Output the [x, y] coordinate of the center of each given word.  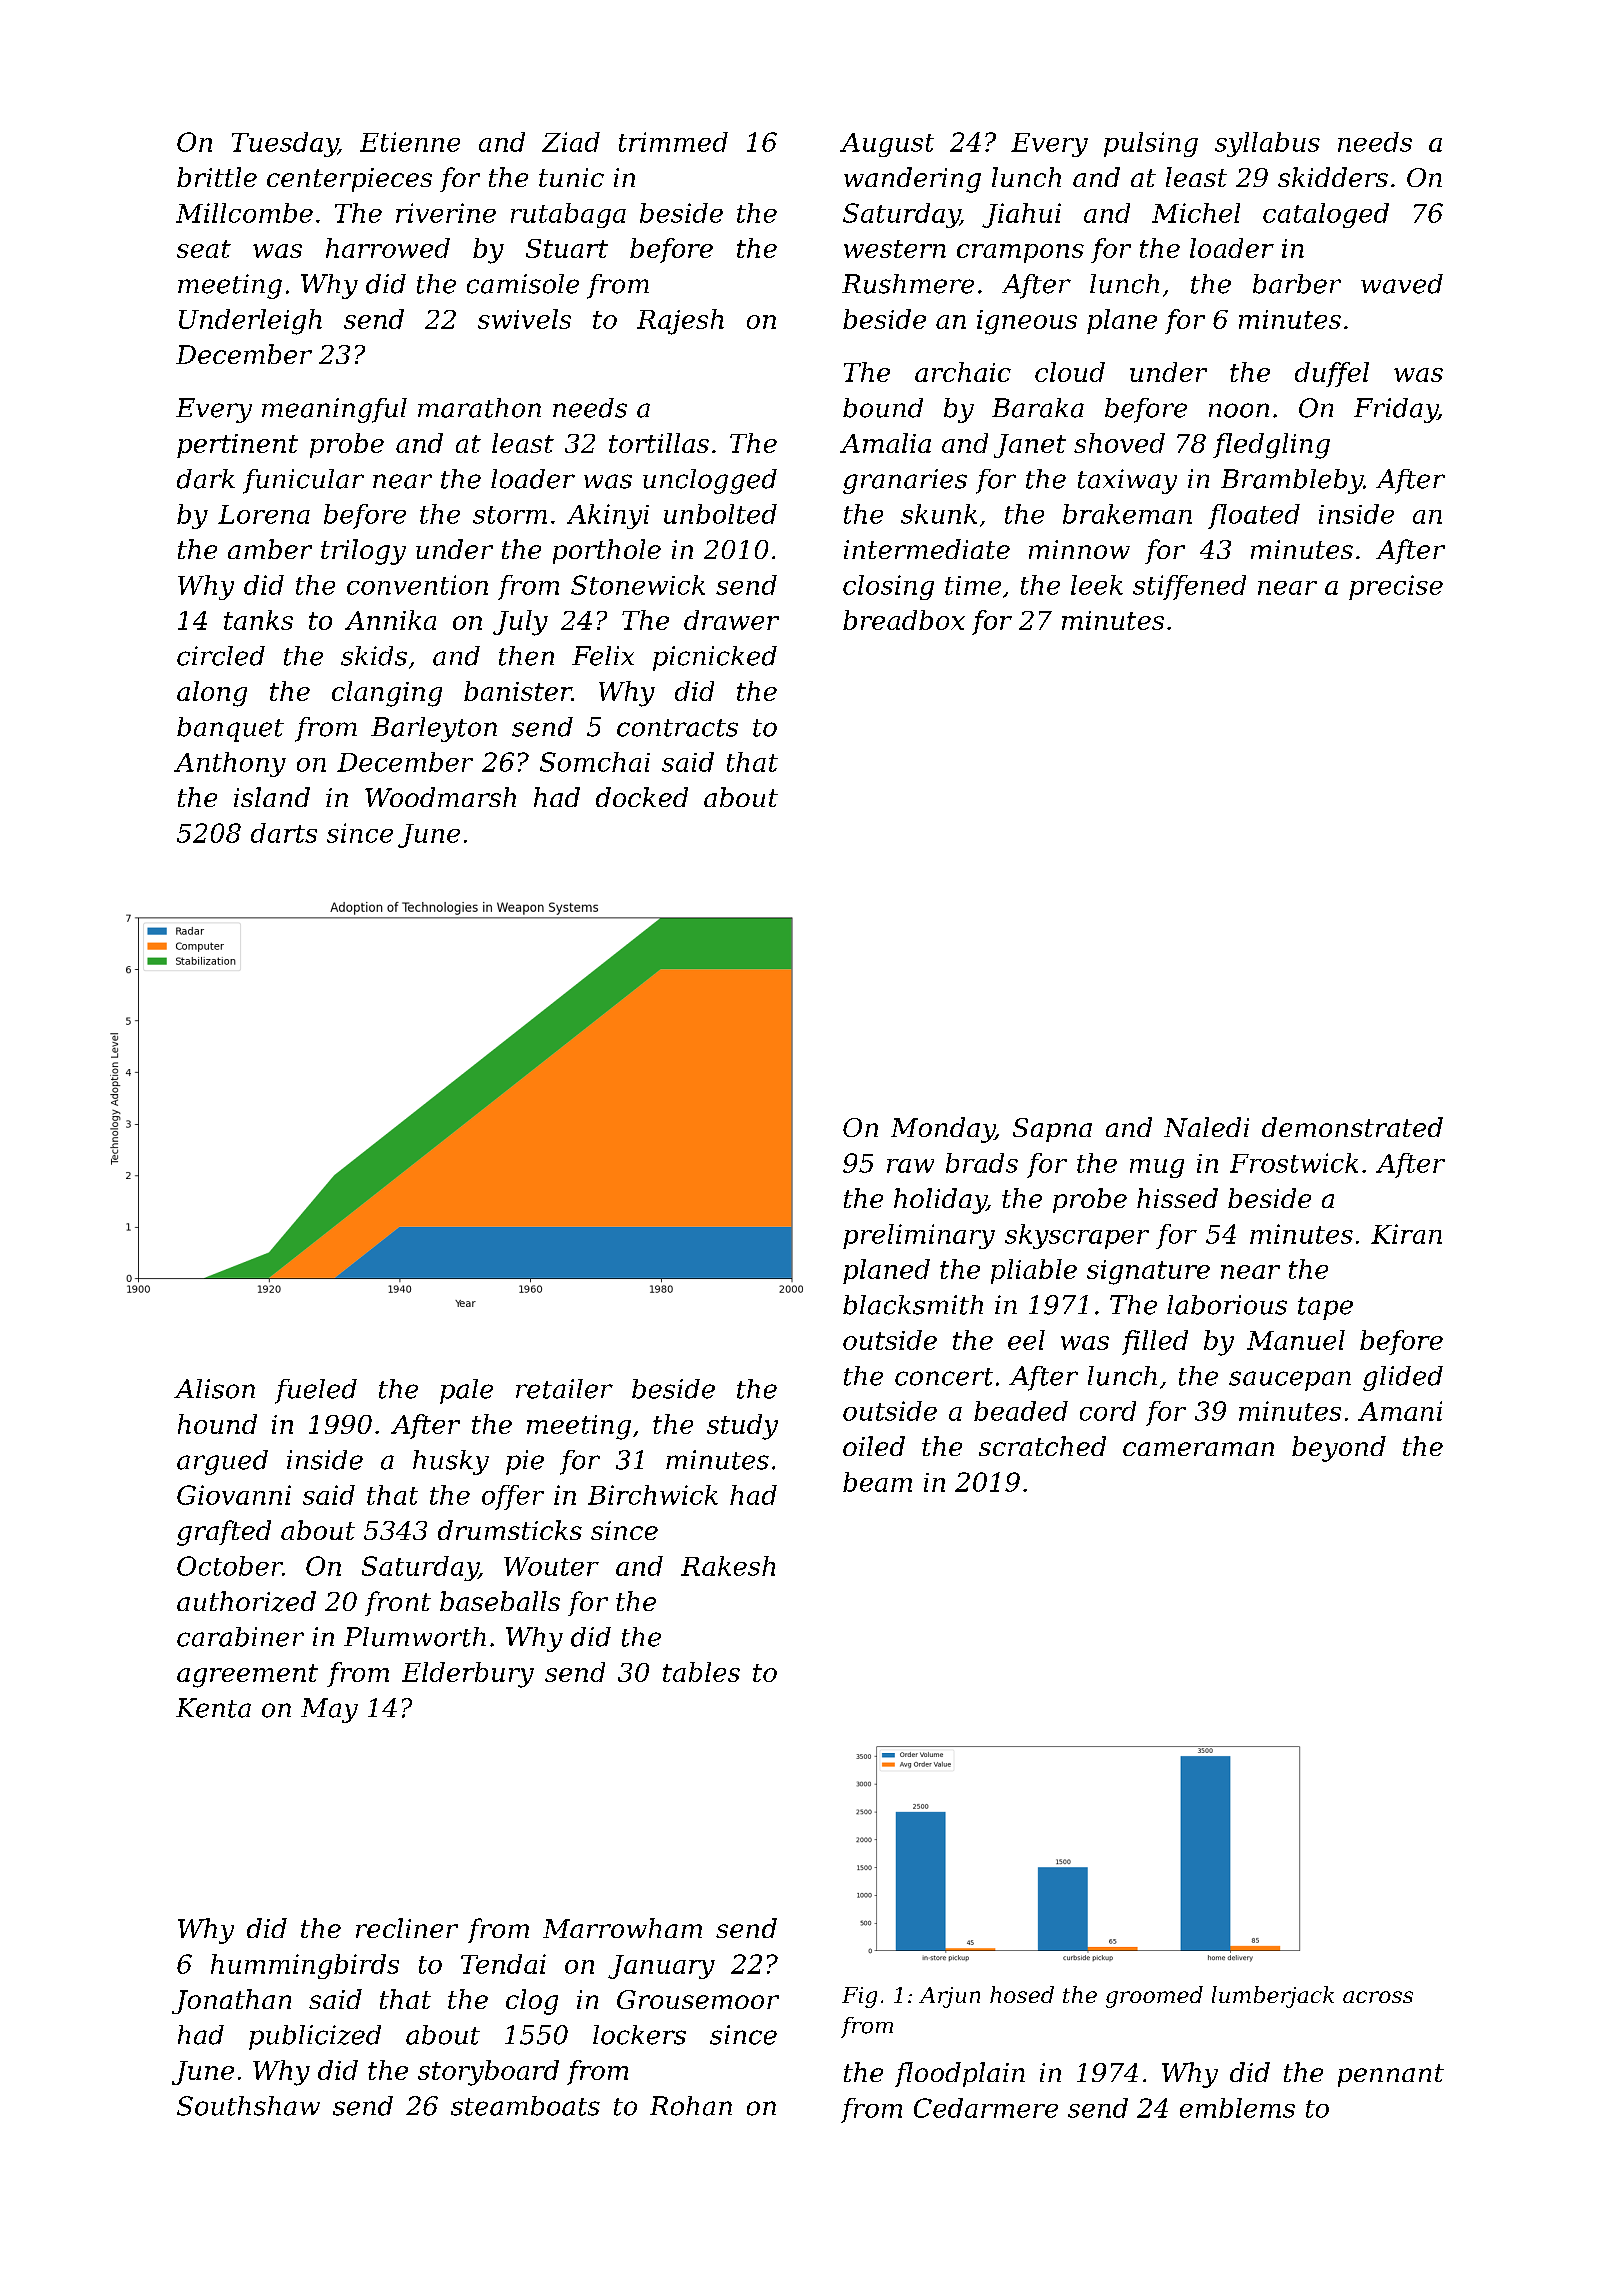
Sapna [1052, 1130]
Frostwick [1294, 1163]
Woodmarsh [440, 797]
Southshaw [248, 2106]
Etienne [410, 142]
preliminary [919, 1236]
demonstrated [1352, 1127]
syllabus [1267, 144]
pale [466, 1391]
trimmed [673, 142]
